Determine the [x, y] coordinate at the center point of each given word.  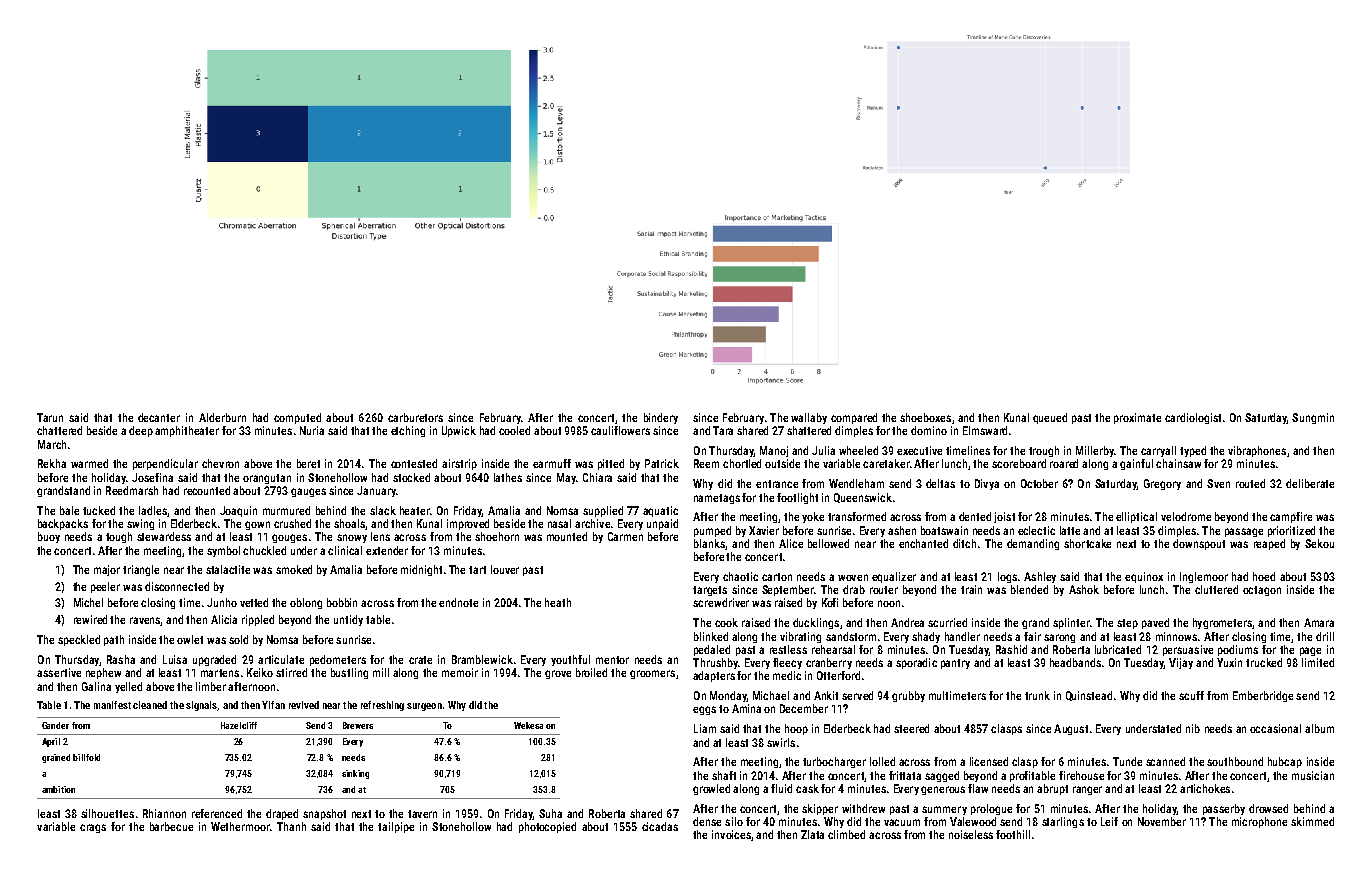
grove [558, 674]
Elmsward [985, 430]
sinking [355, 774]
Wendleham [856, 483]
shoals [349, 523]
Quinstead [1089, 696]
